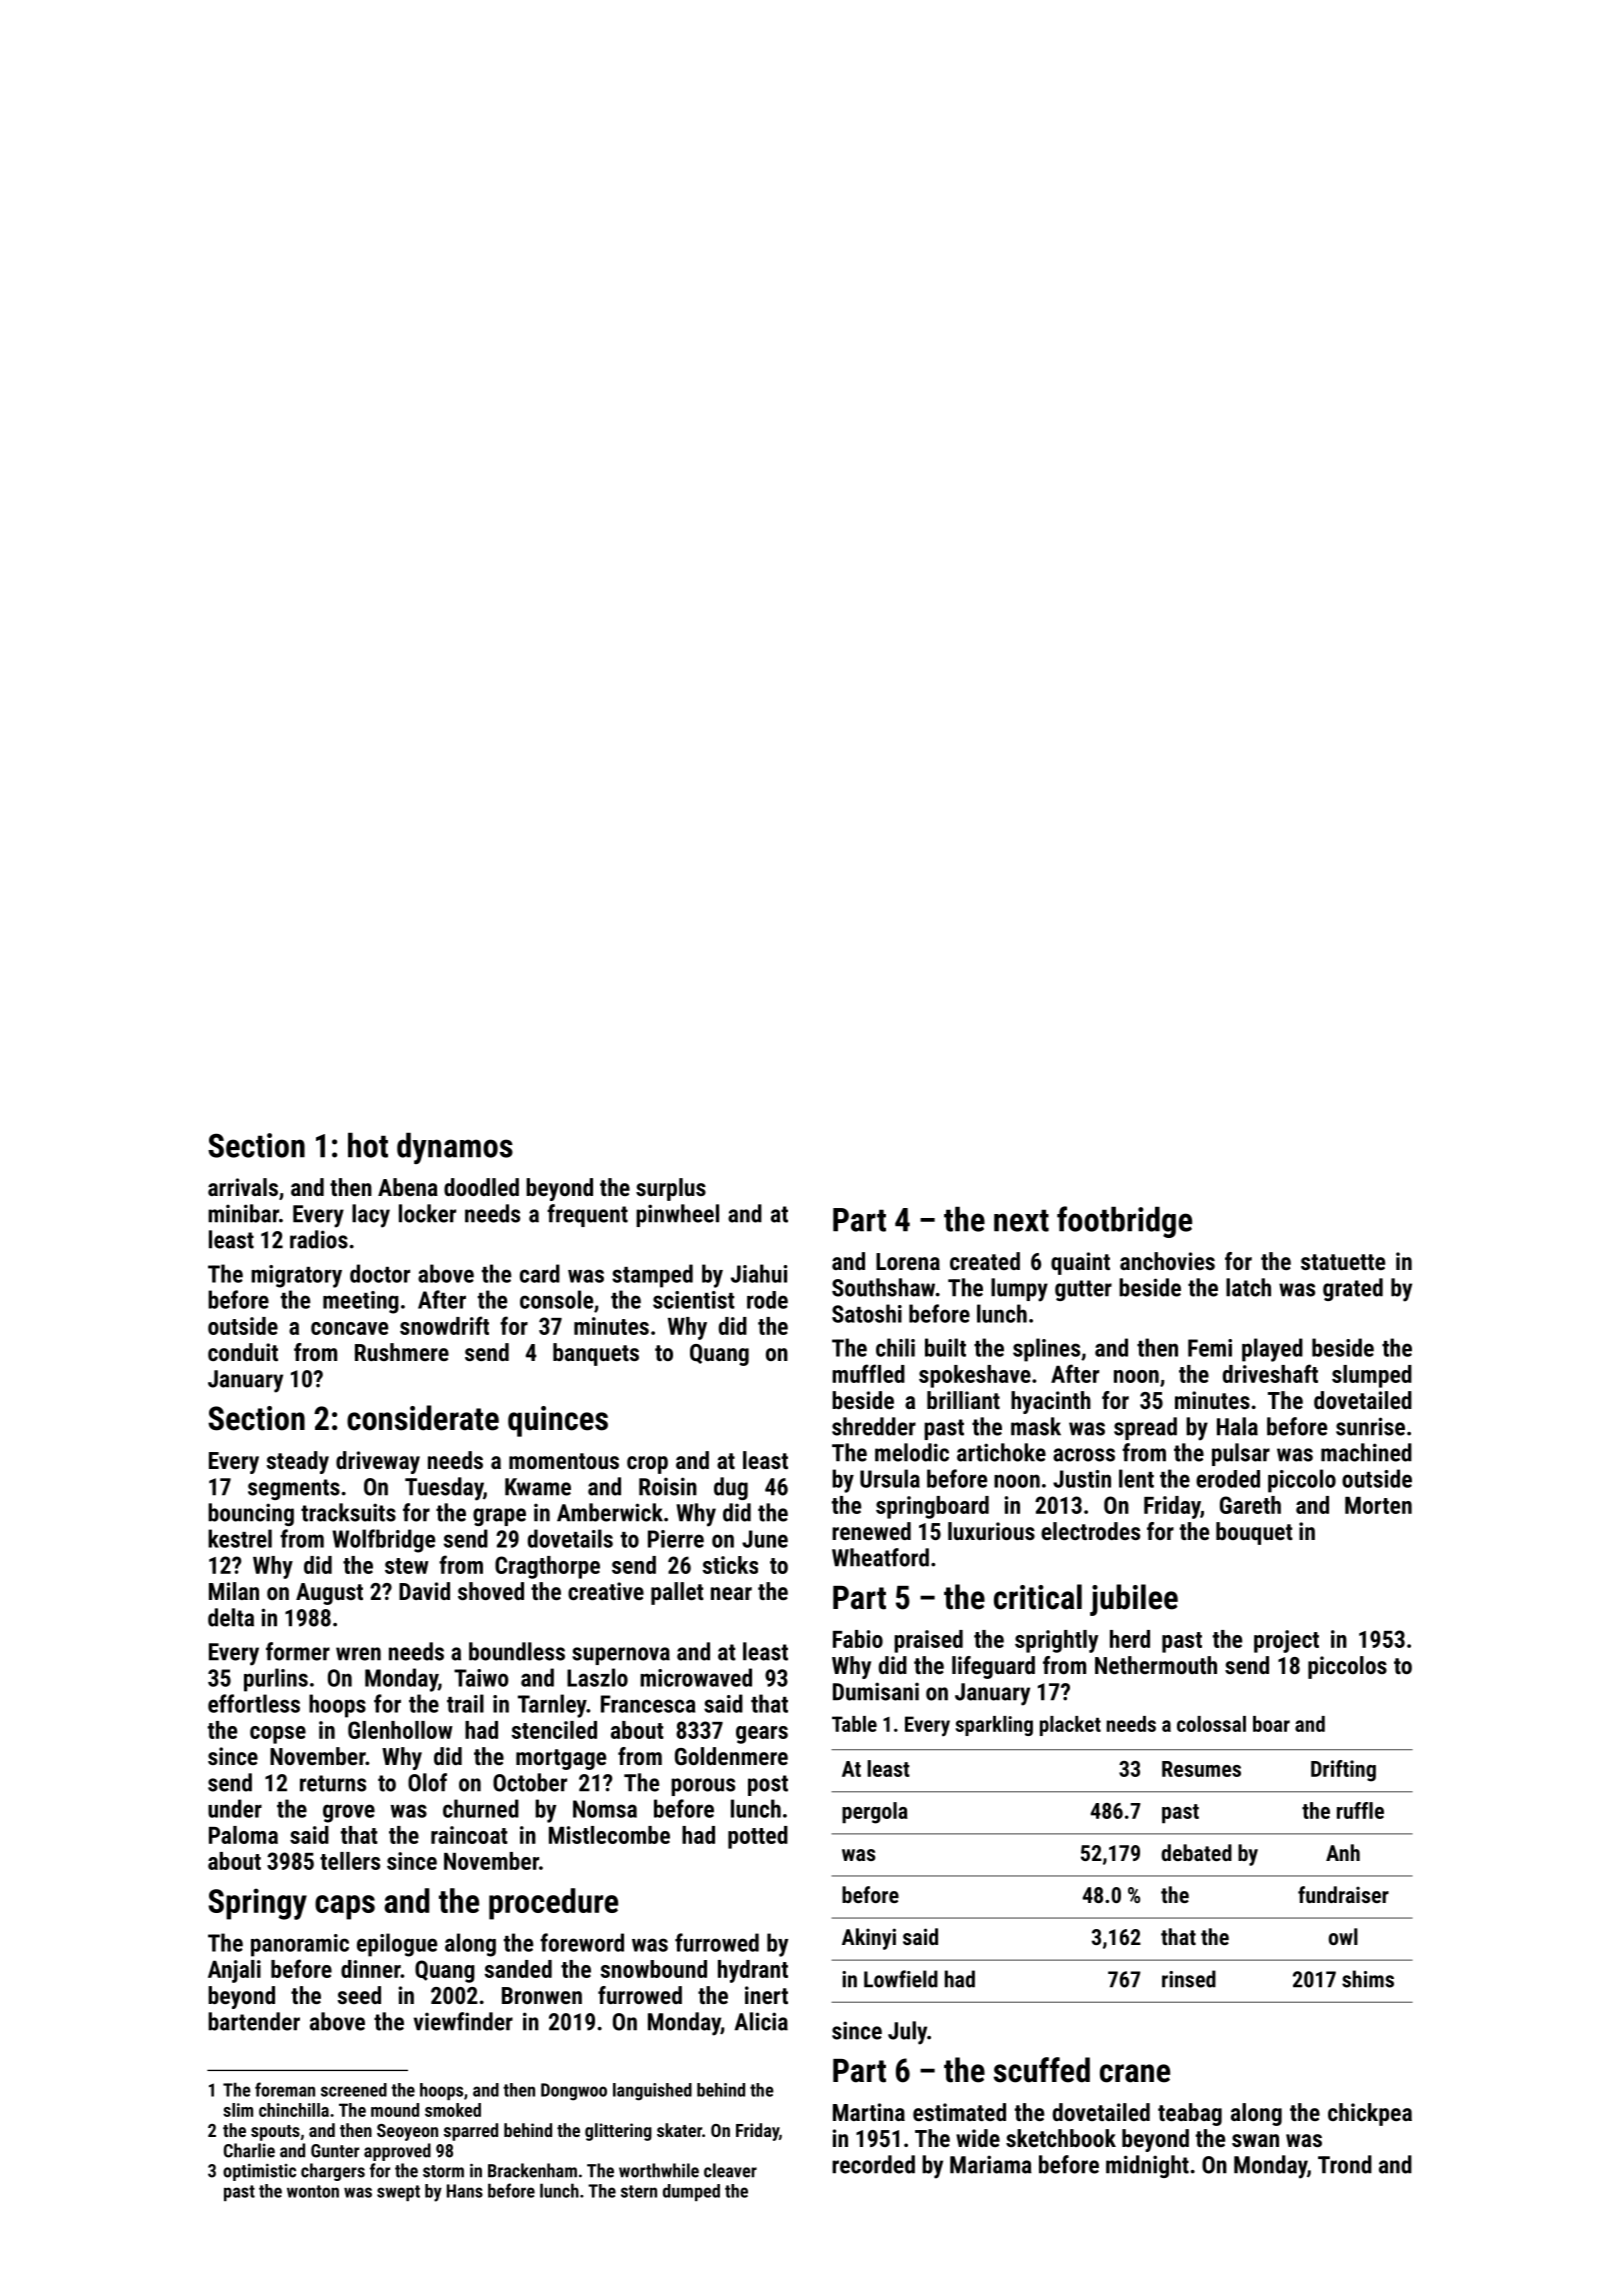  What do you see at coordinates (1378, 1505) in the screenshot?
I see `Morten` at bounding box center [1378, 1505].
